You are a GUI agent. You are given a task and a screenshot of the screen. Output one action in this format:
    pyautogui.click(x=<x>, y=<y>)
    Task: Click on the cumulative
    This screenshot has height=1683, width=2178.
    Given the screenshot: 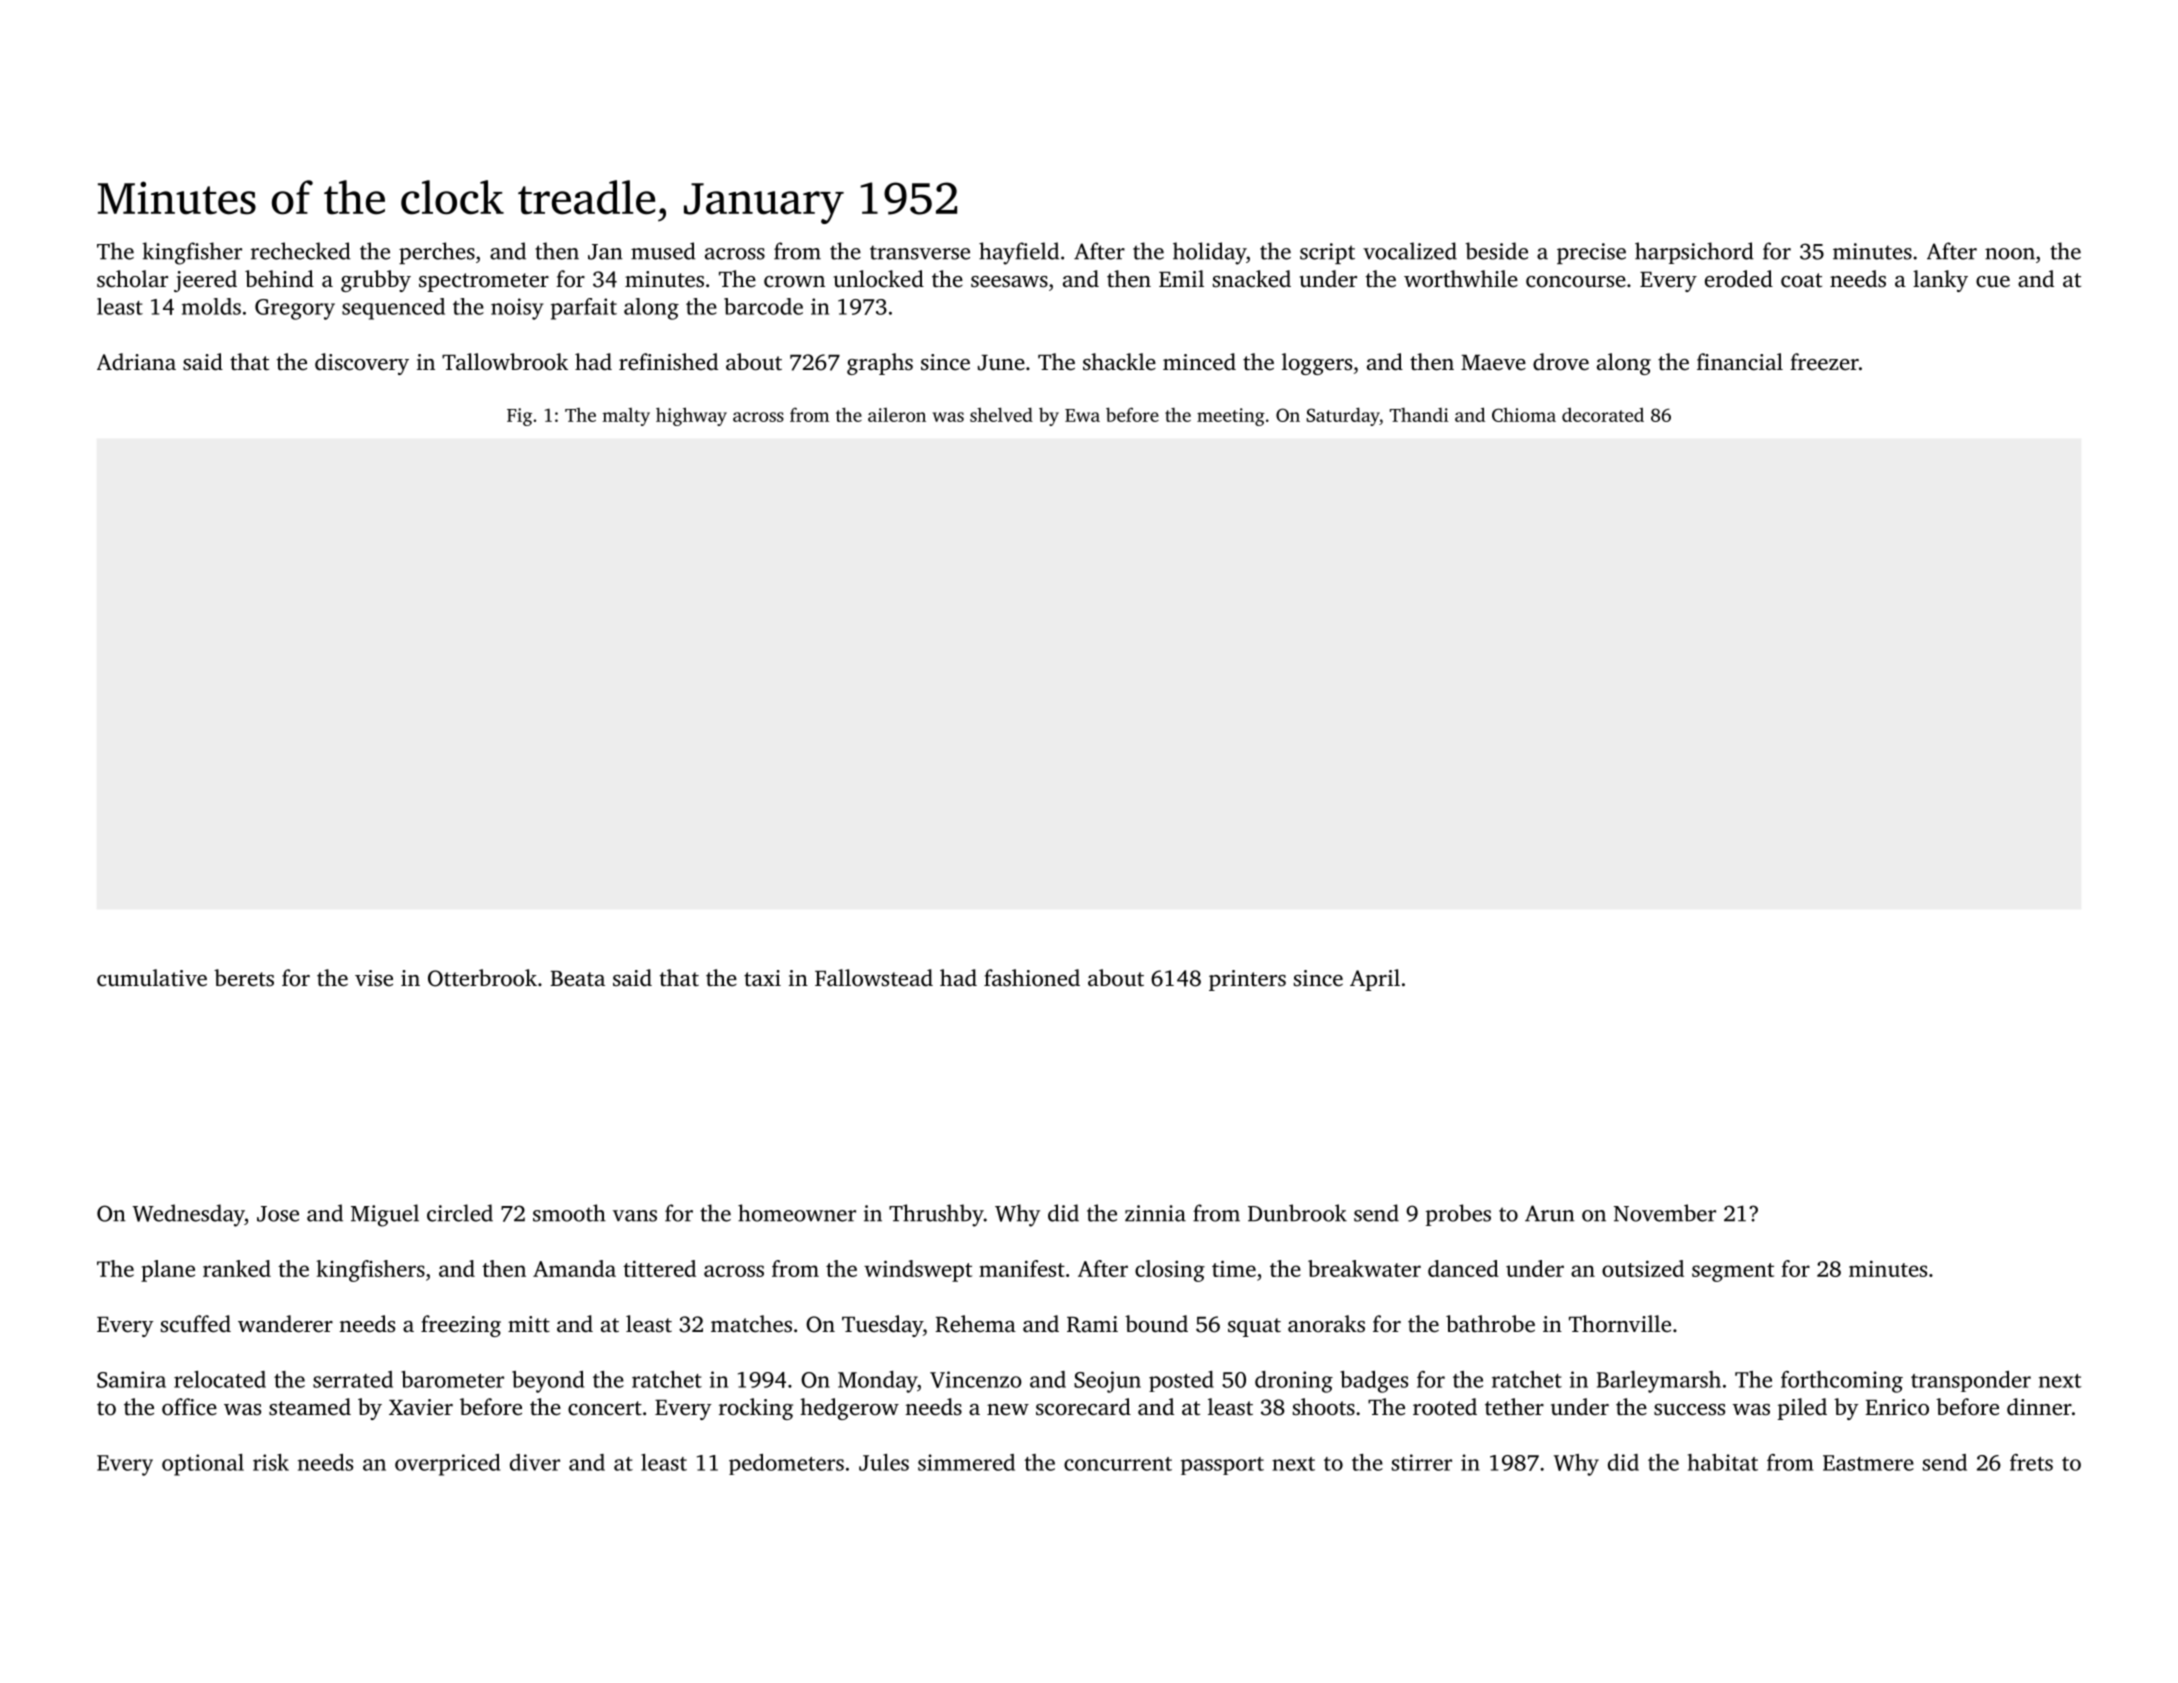 What is the action you would take?
    pyautogui.click(x=152, y=978)
